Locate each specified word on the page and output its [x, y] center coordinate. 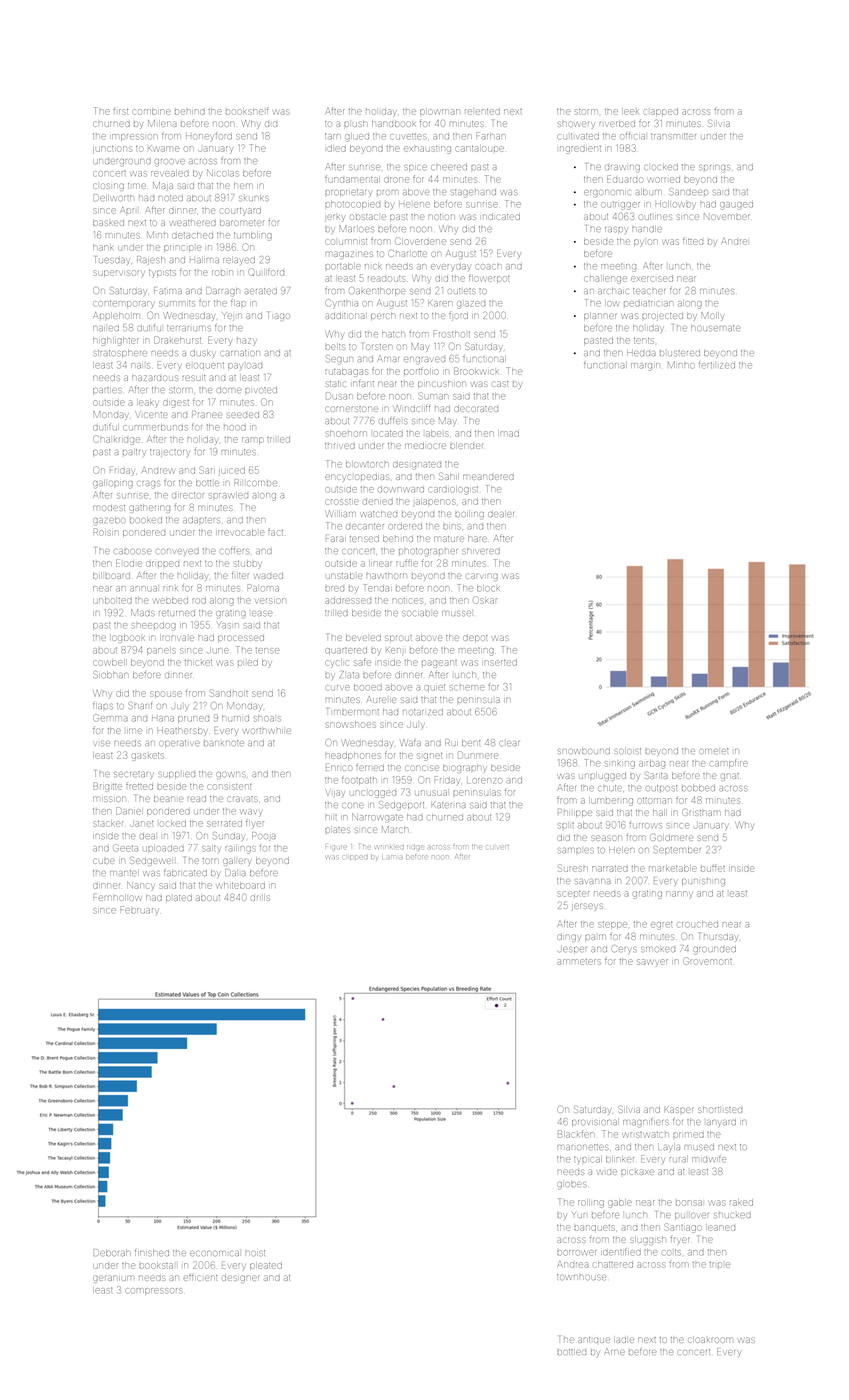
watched [379, 514]
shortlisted [720, 1110]
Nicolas [223, 173]
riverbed [617, 124]
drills [260, 898]
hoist [255, 1253]
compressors [153, 1291]
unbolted [113, 601]
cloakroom [710, 1340]
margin [645, 367]
